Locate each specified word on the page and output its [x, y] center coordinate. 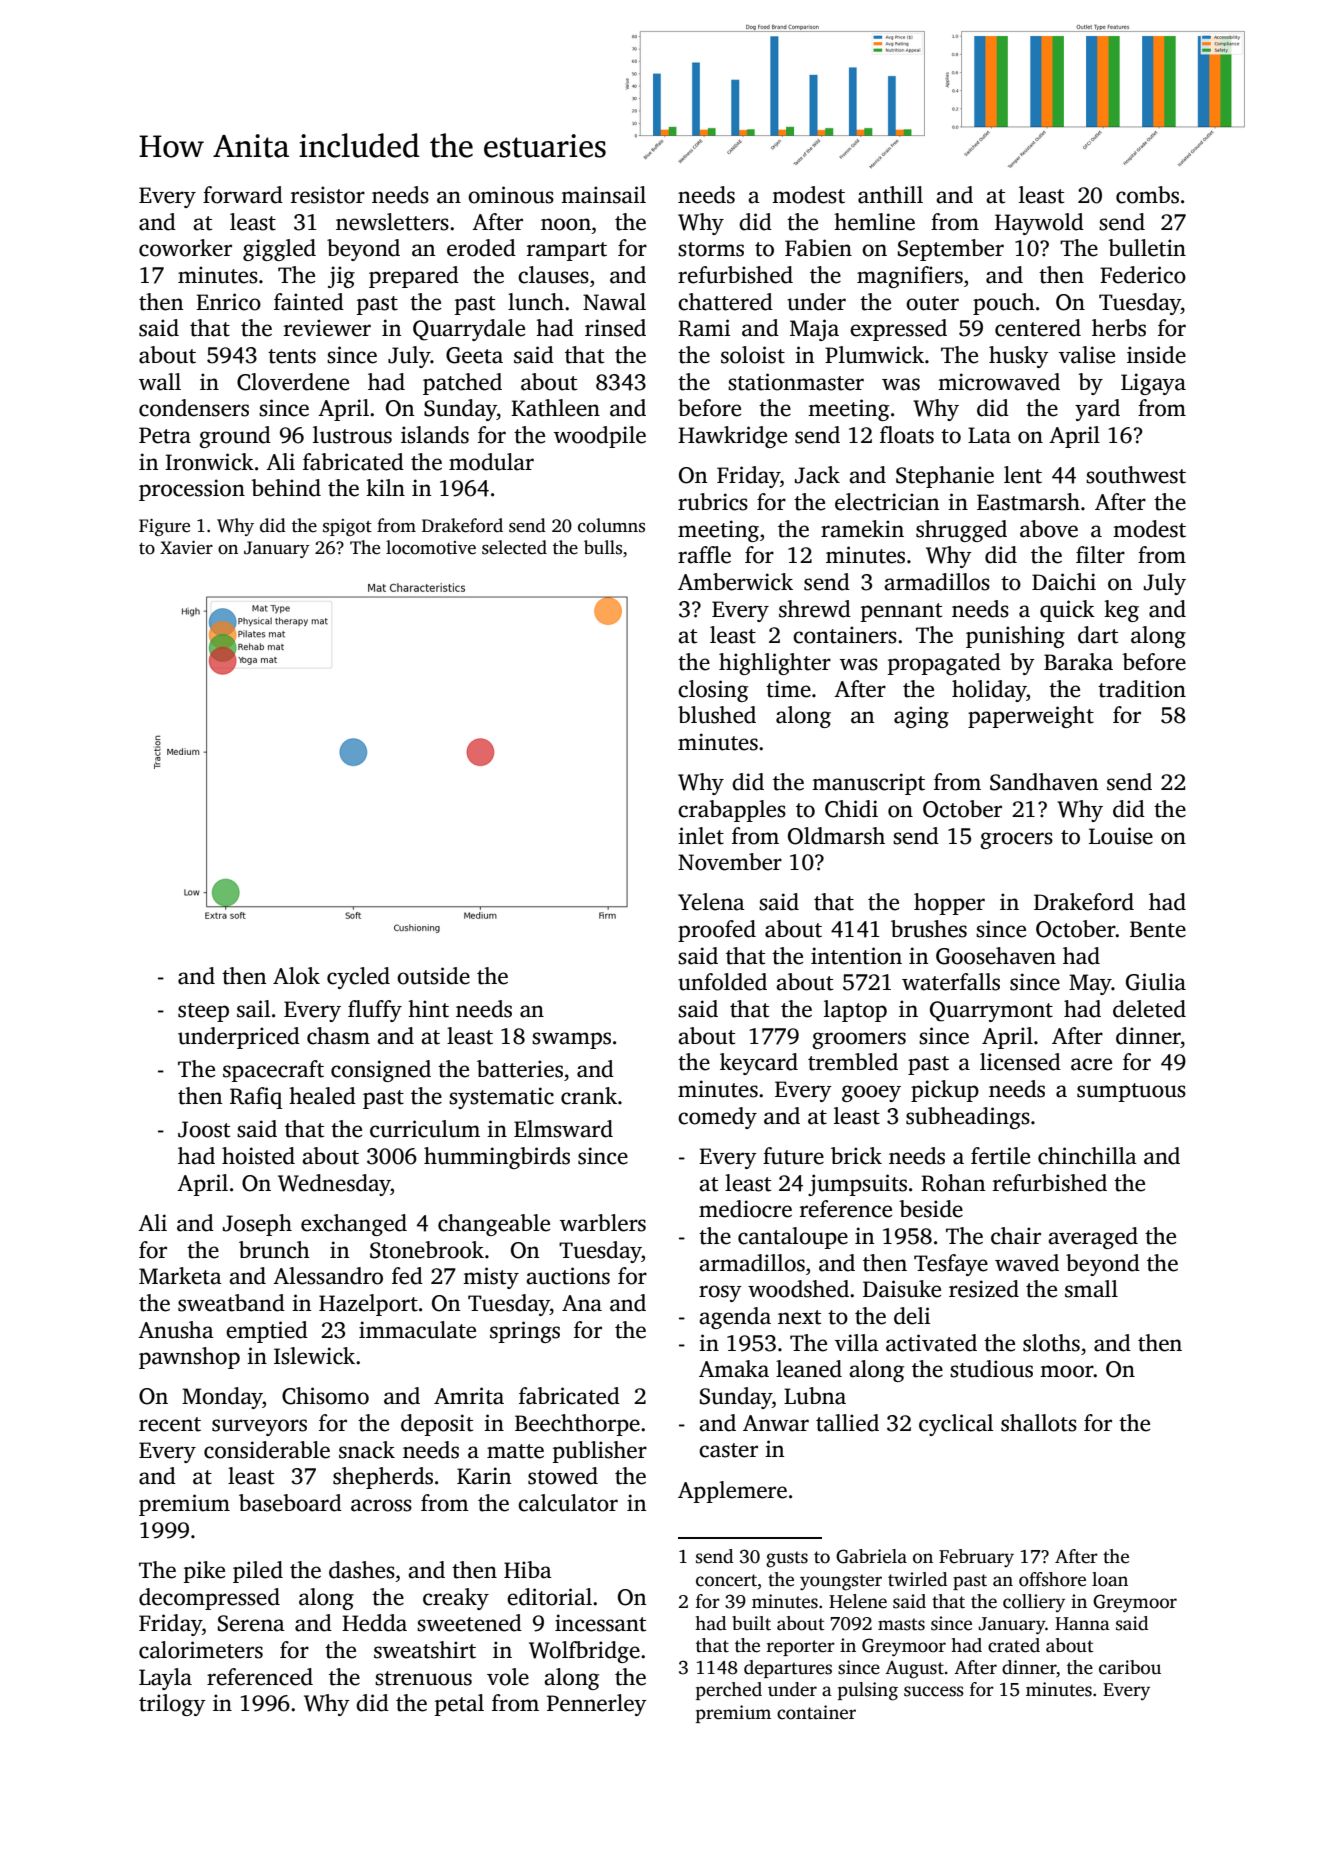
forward [243, 195]
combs [1147, 195]
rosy [720, 1293]
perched [729, 1691]
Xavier [186, 548]
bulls [603, 547]
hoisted [258, 1156]
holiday [989, 691]
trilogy [172, 1705]
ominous [511, 195]
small [1091, 1289]
